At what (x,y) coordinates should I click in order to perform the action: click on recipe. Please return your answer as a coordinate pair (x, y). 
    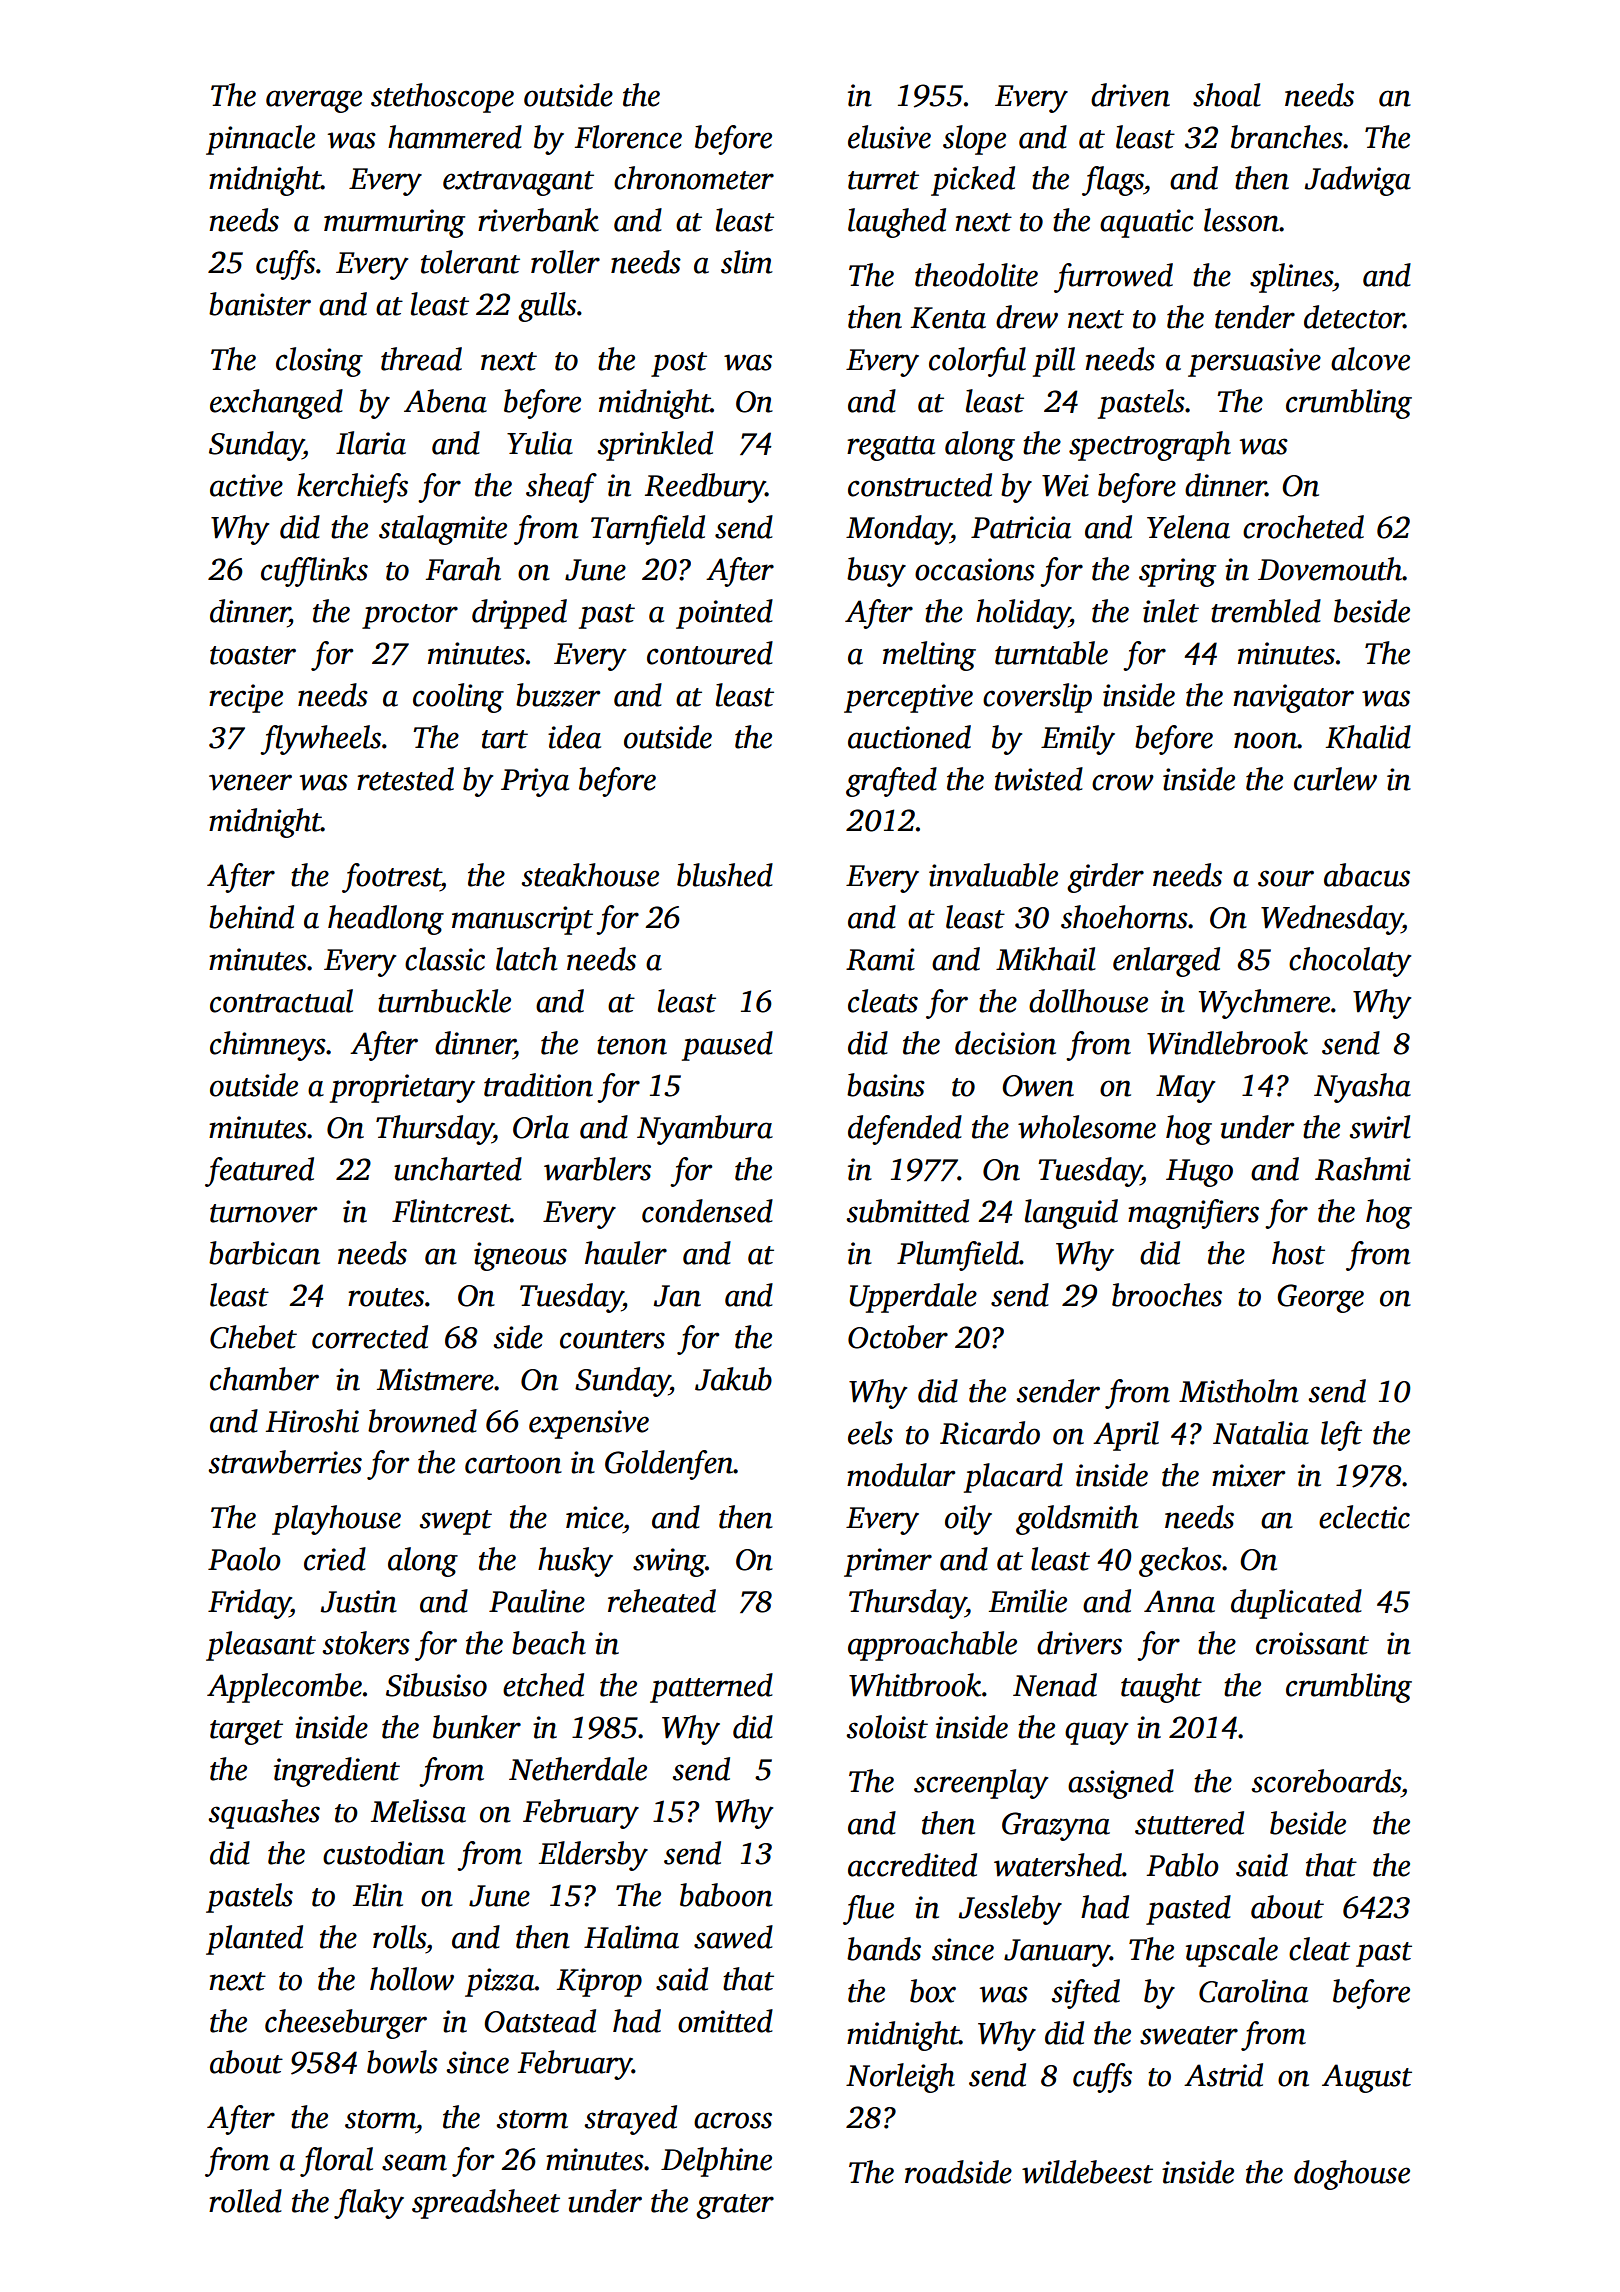
    Looking at the image, I should click on (246, 698).
